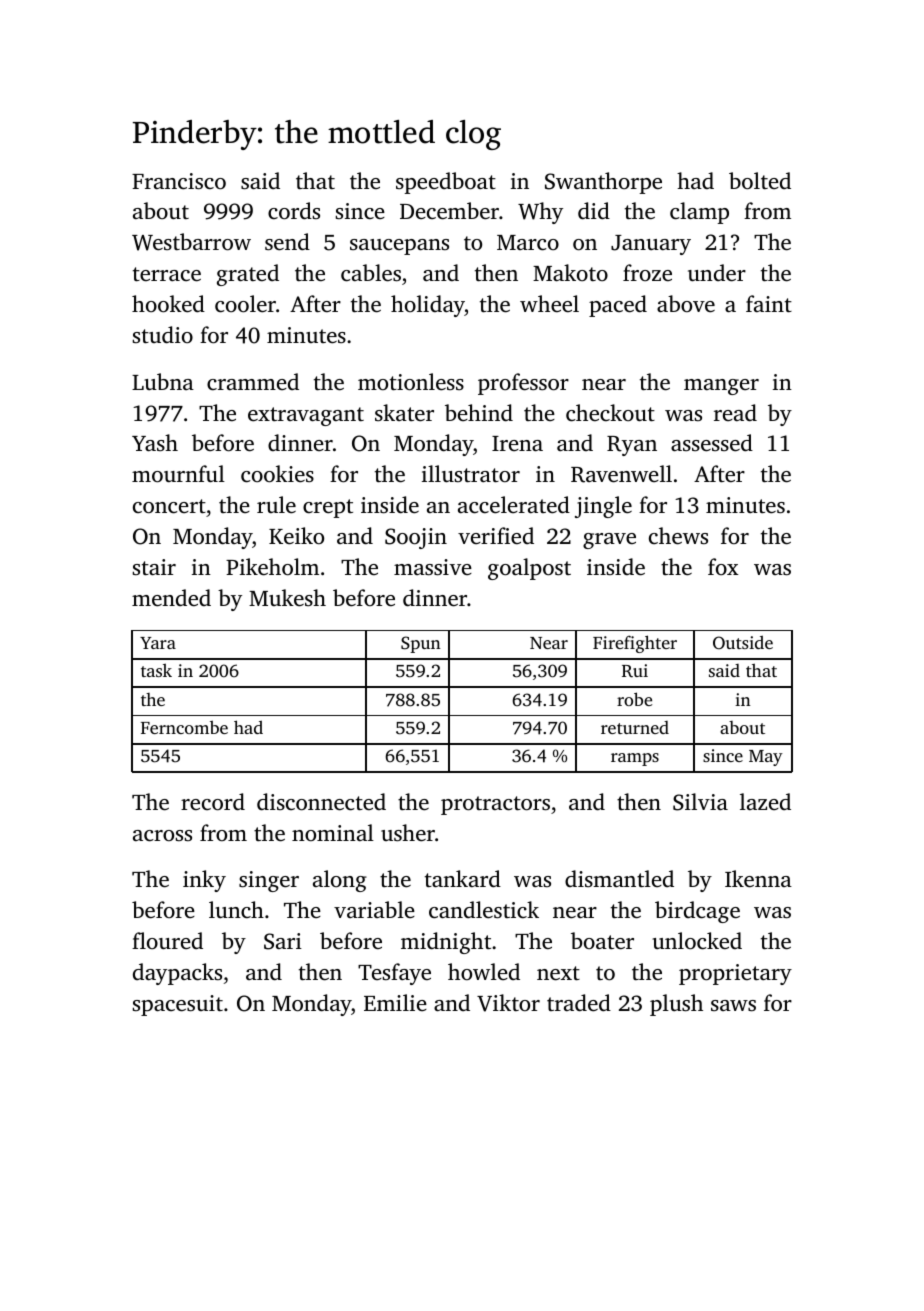  I want to click on Marco, so click(528, 243).
